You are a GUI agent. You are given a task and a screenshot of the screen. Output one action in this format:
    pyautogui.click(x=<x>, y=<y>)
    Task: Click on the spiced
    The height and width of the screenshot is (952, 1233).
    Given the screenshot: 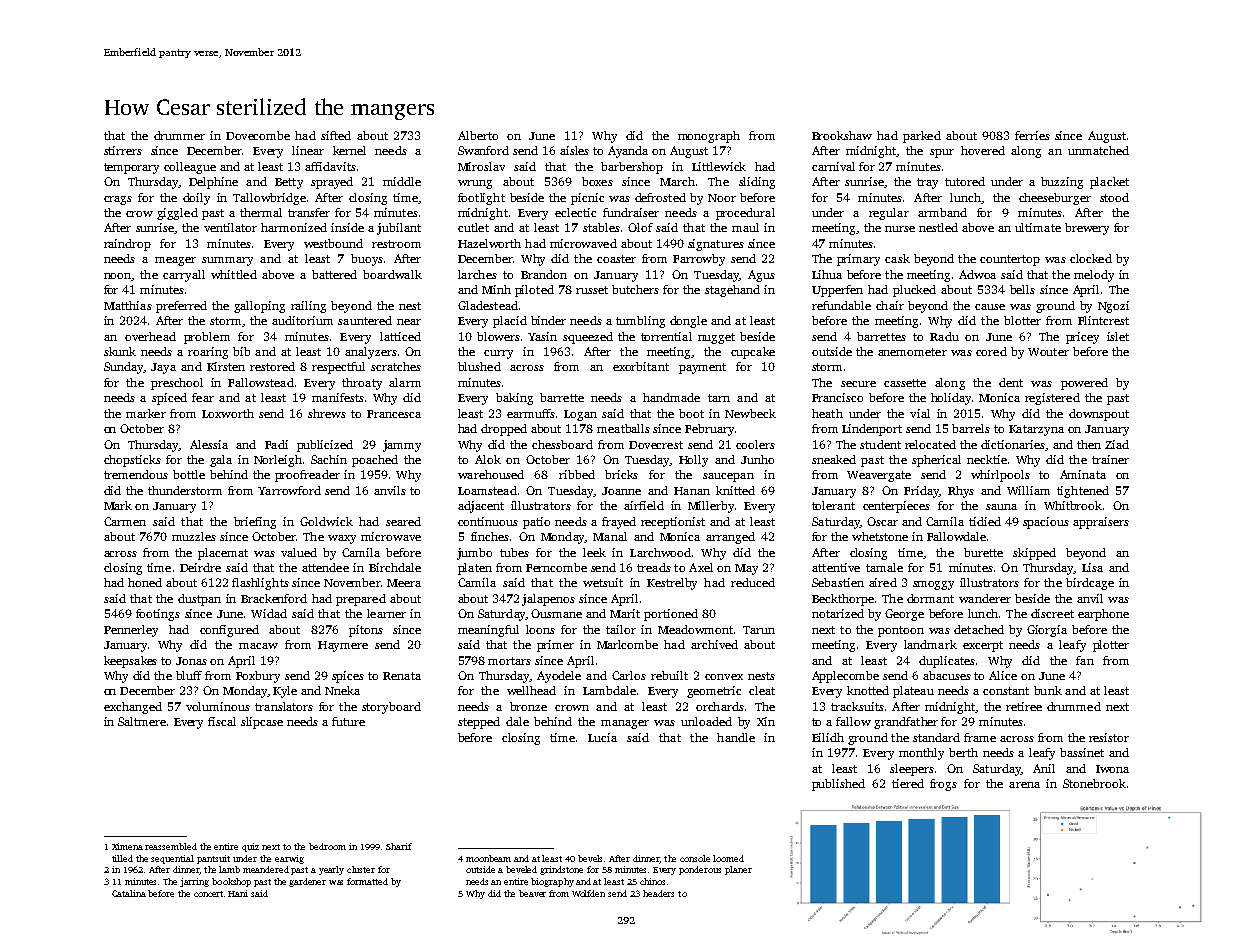 What is the action you would take?
    pyautogui.click(x=169, y=399)
